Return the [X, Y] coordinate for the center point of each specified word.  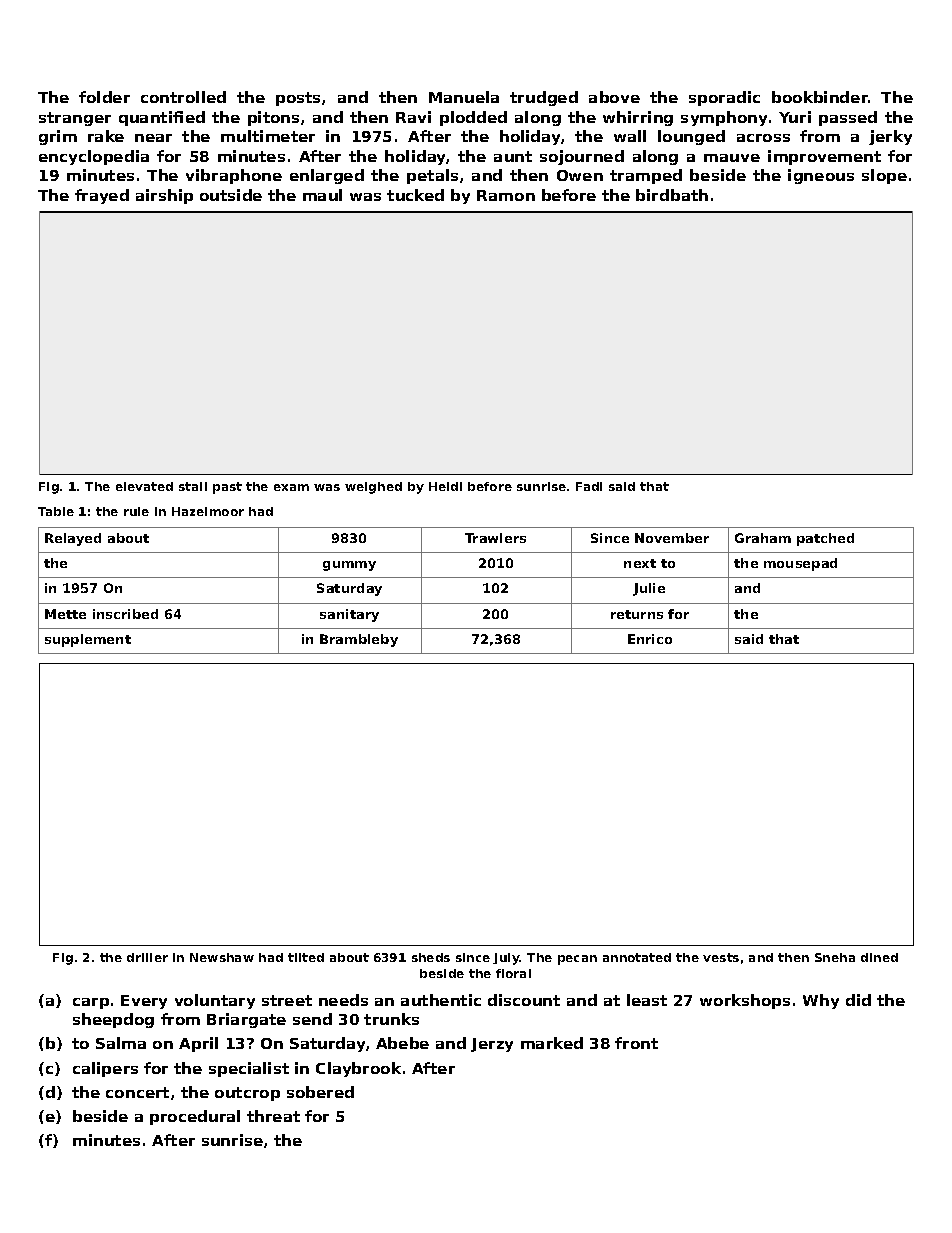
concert [137, 1092]
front [636, 1043]
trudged [544, 98]
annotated [637, 957]
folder [104, 97]
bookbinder [820, 97]
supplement [88, 640]
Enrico [650, 639]
